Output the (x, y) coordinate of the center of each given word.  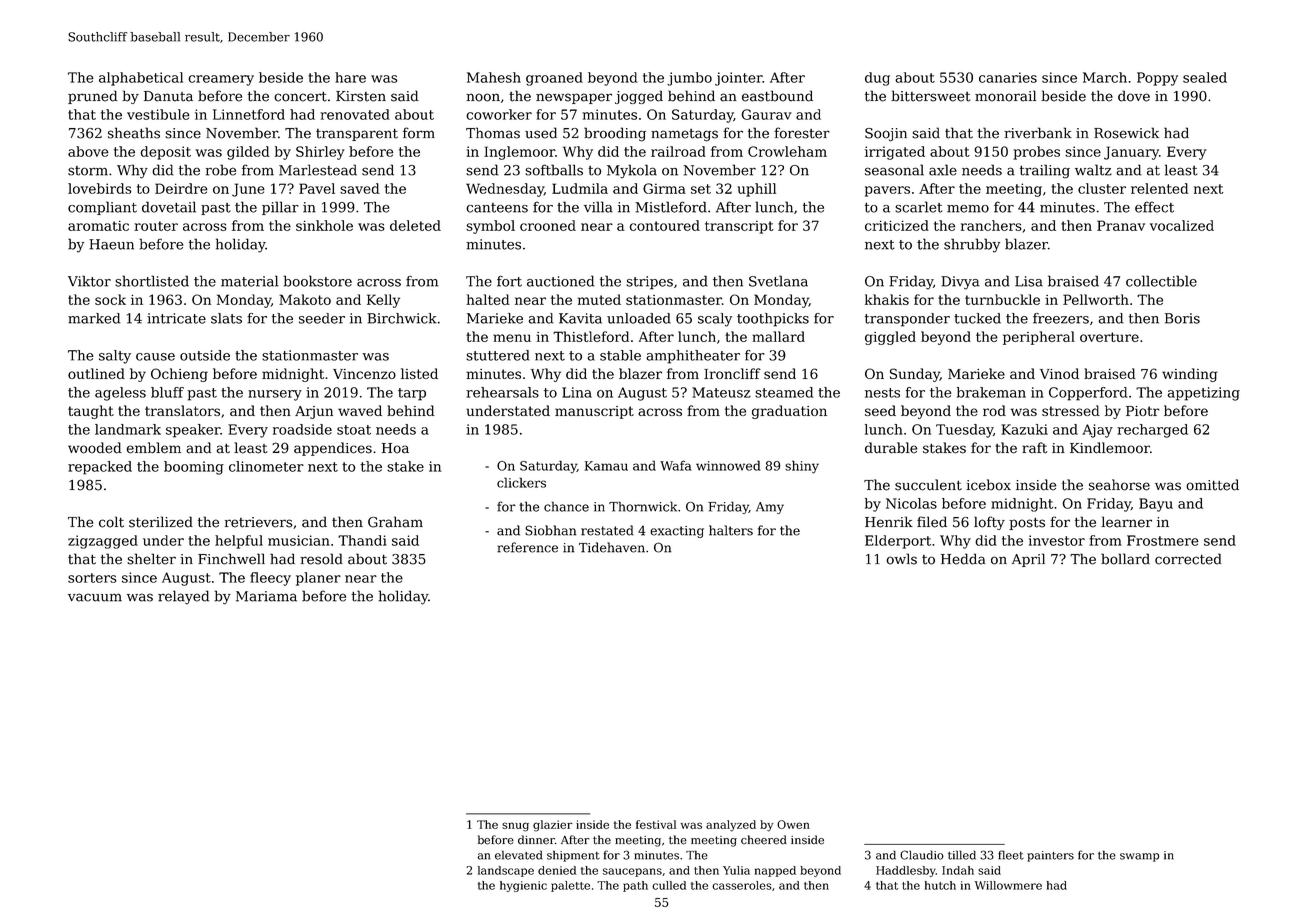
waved (360, 410)
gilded (248, 153)
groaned (554, 79)
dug (877, 79)
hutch (940, 885)
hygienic (523, 886)
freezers (1061, 318)
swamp (1139, 857)
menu (512, 338)
